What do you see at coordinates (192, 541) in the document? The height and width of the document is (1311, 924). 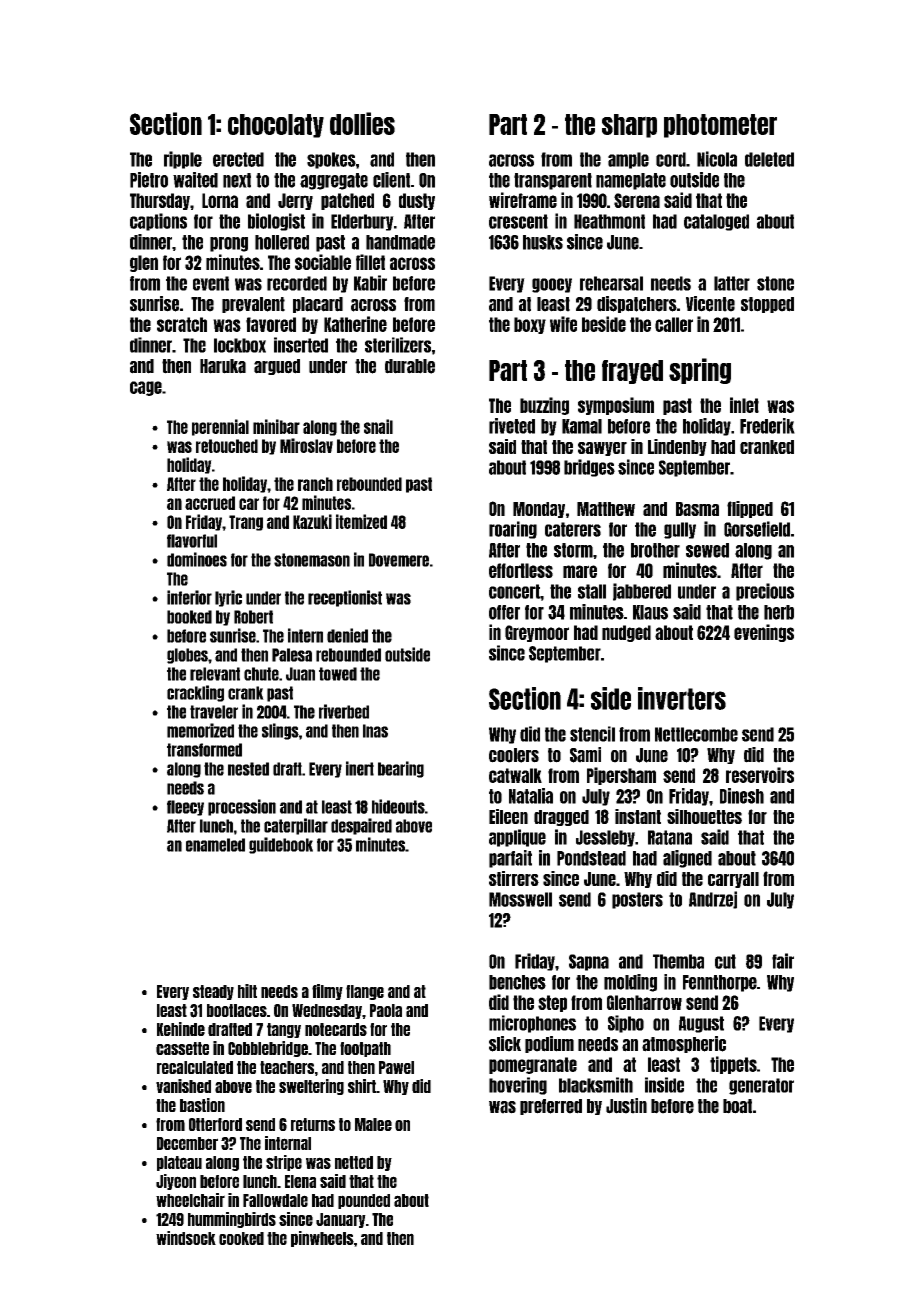 I see `flavorful` at bounding box center [192, 541].
